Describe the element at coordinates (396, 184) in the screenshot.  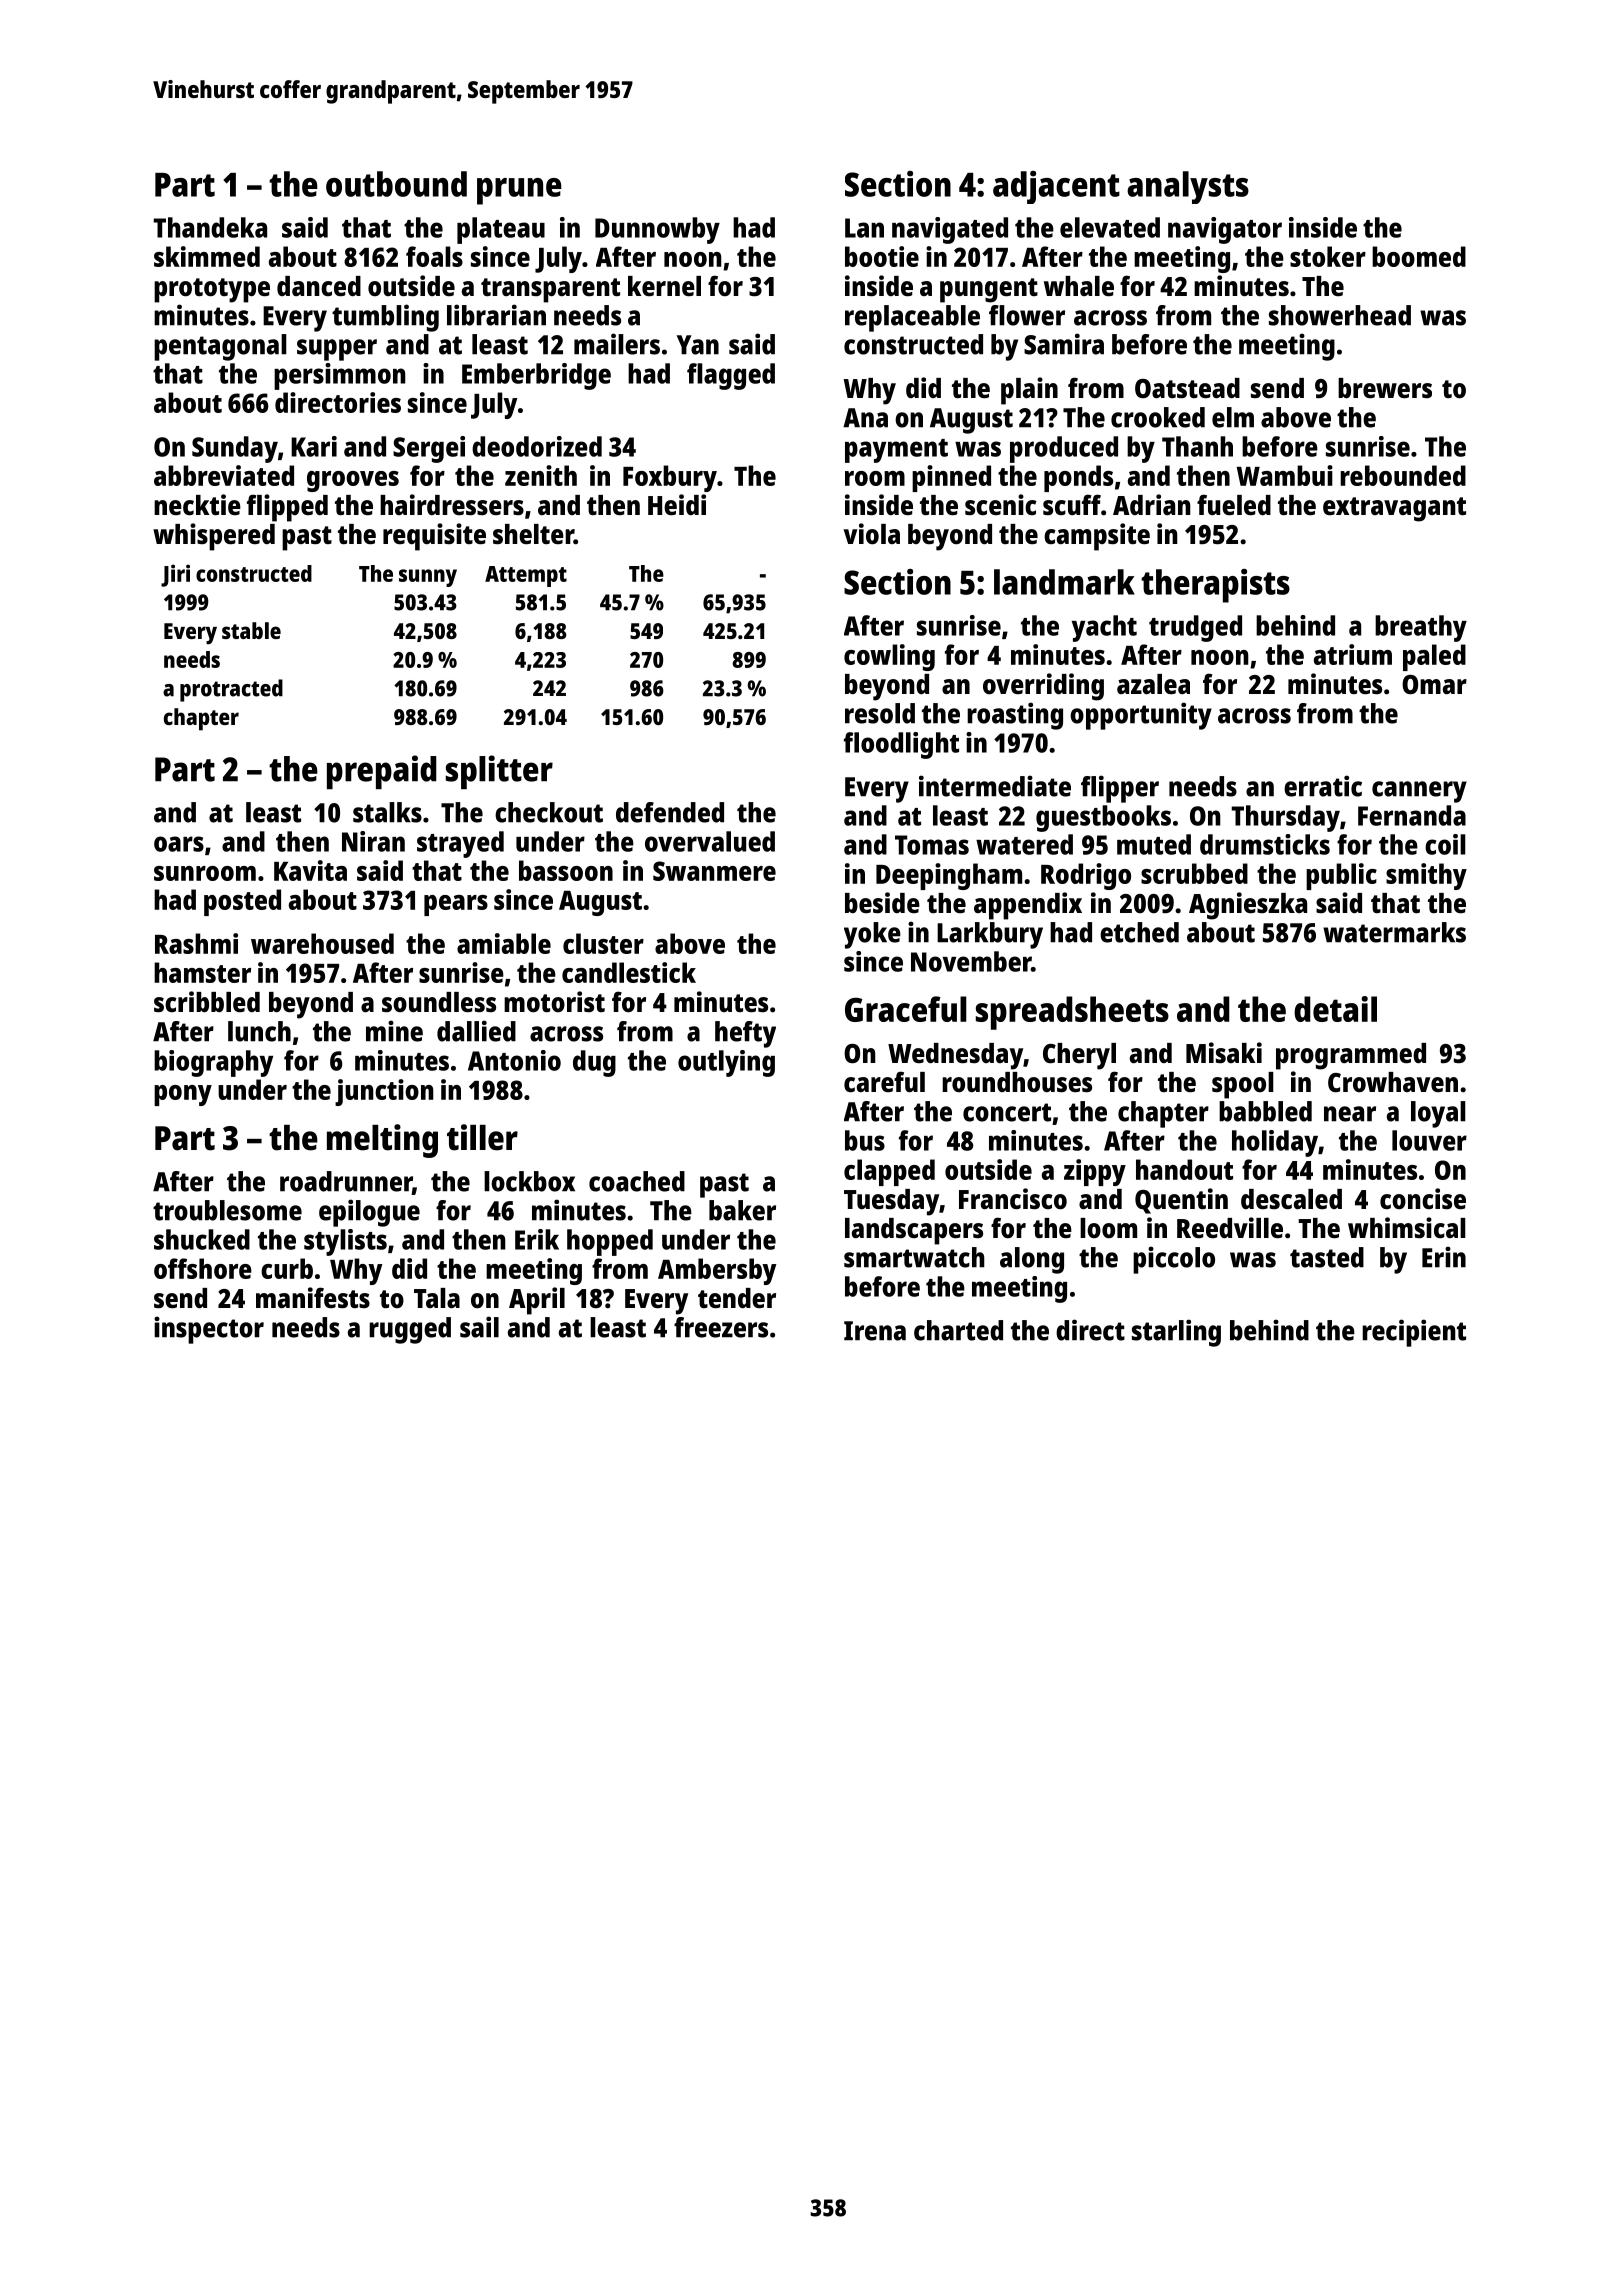
I see `outbound` at that location.
